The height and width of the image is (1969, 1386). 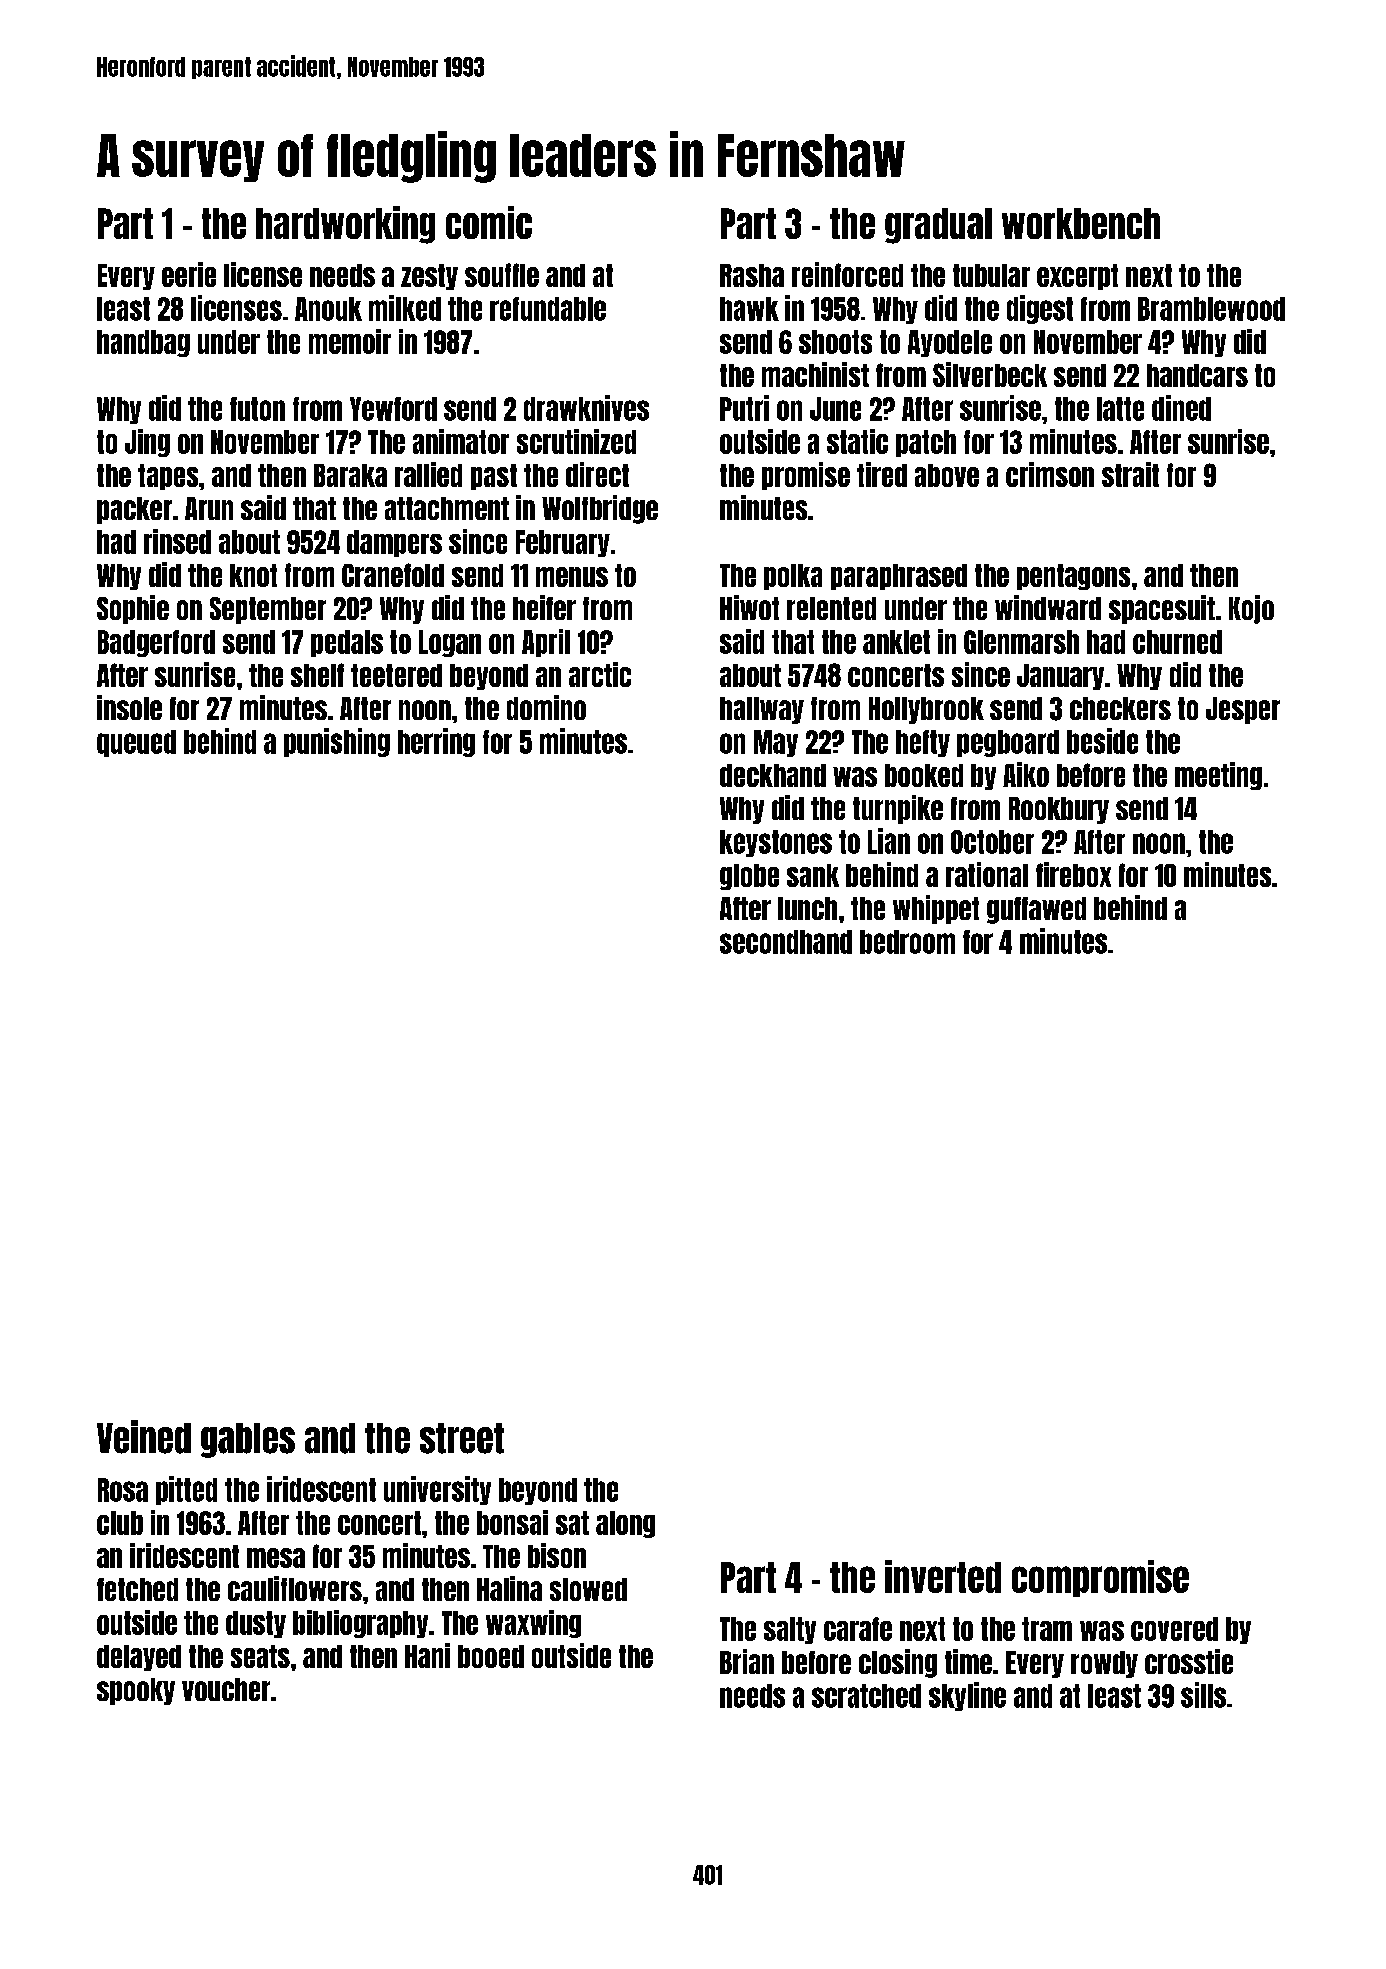 I want to click on voucher, so click(x=226, y=1689).
